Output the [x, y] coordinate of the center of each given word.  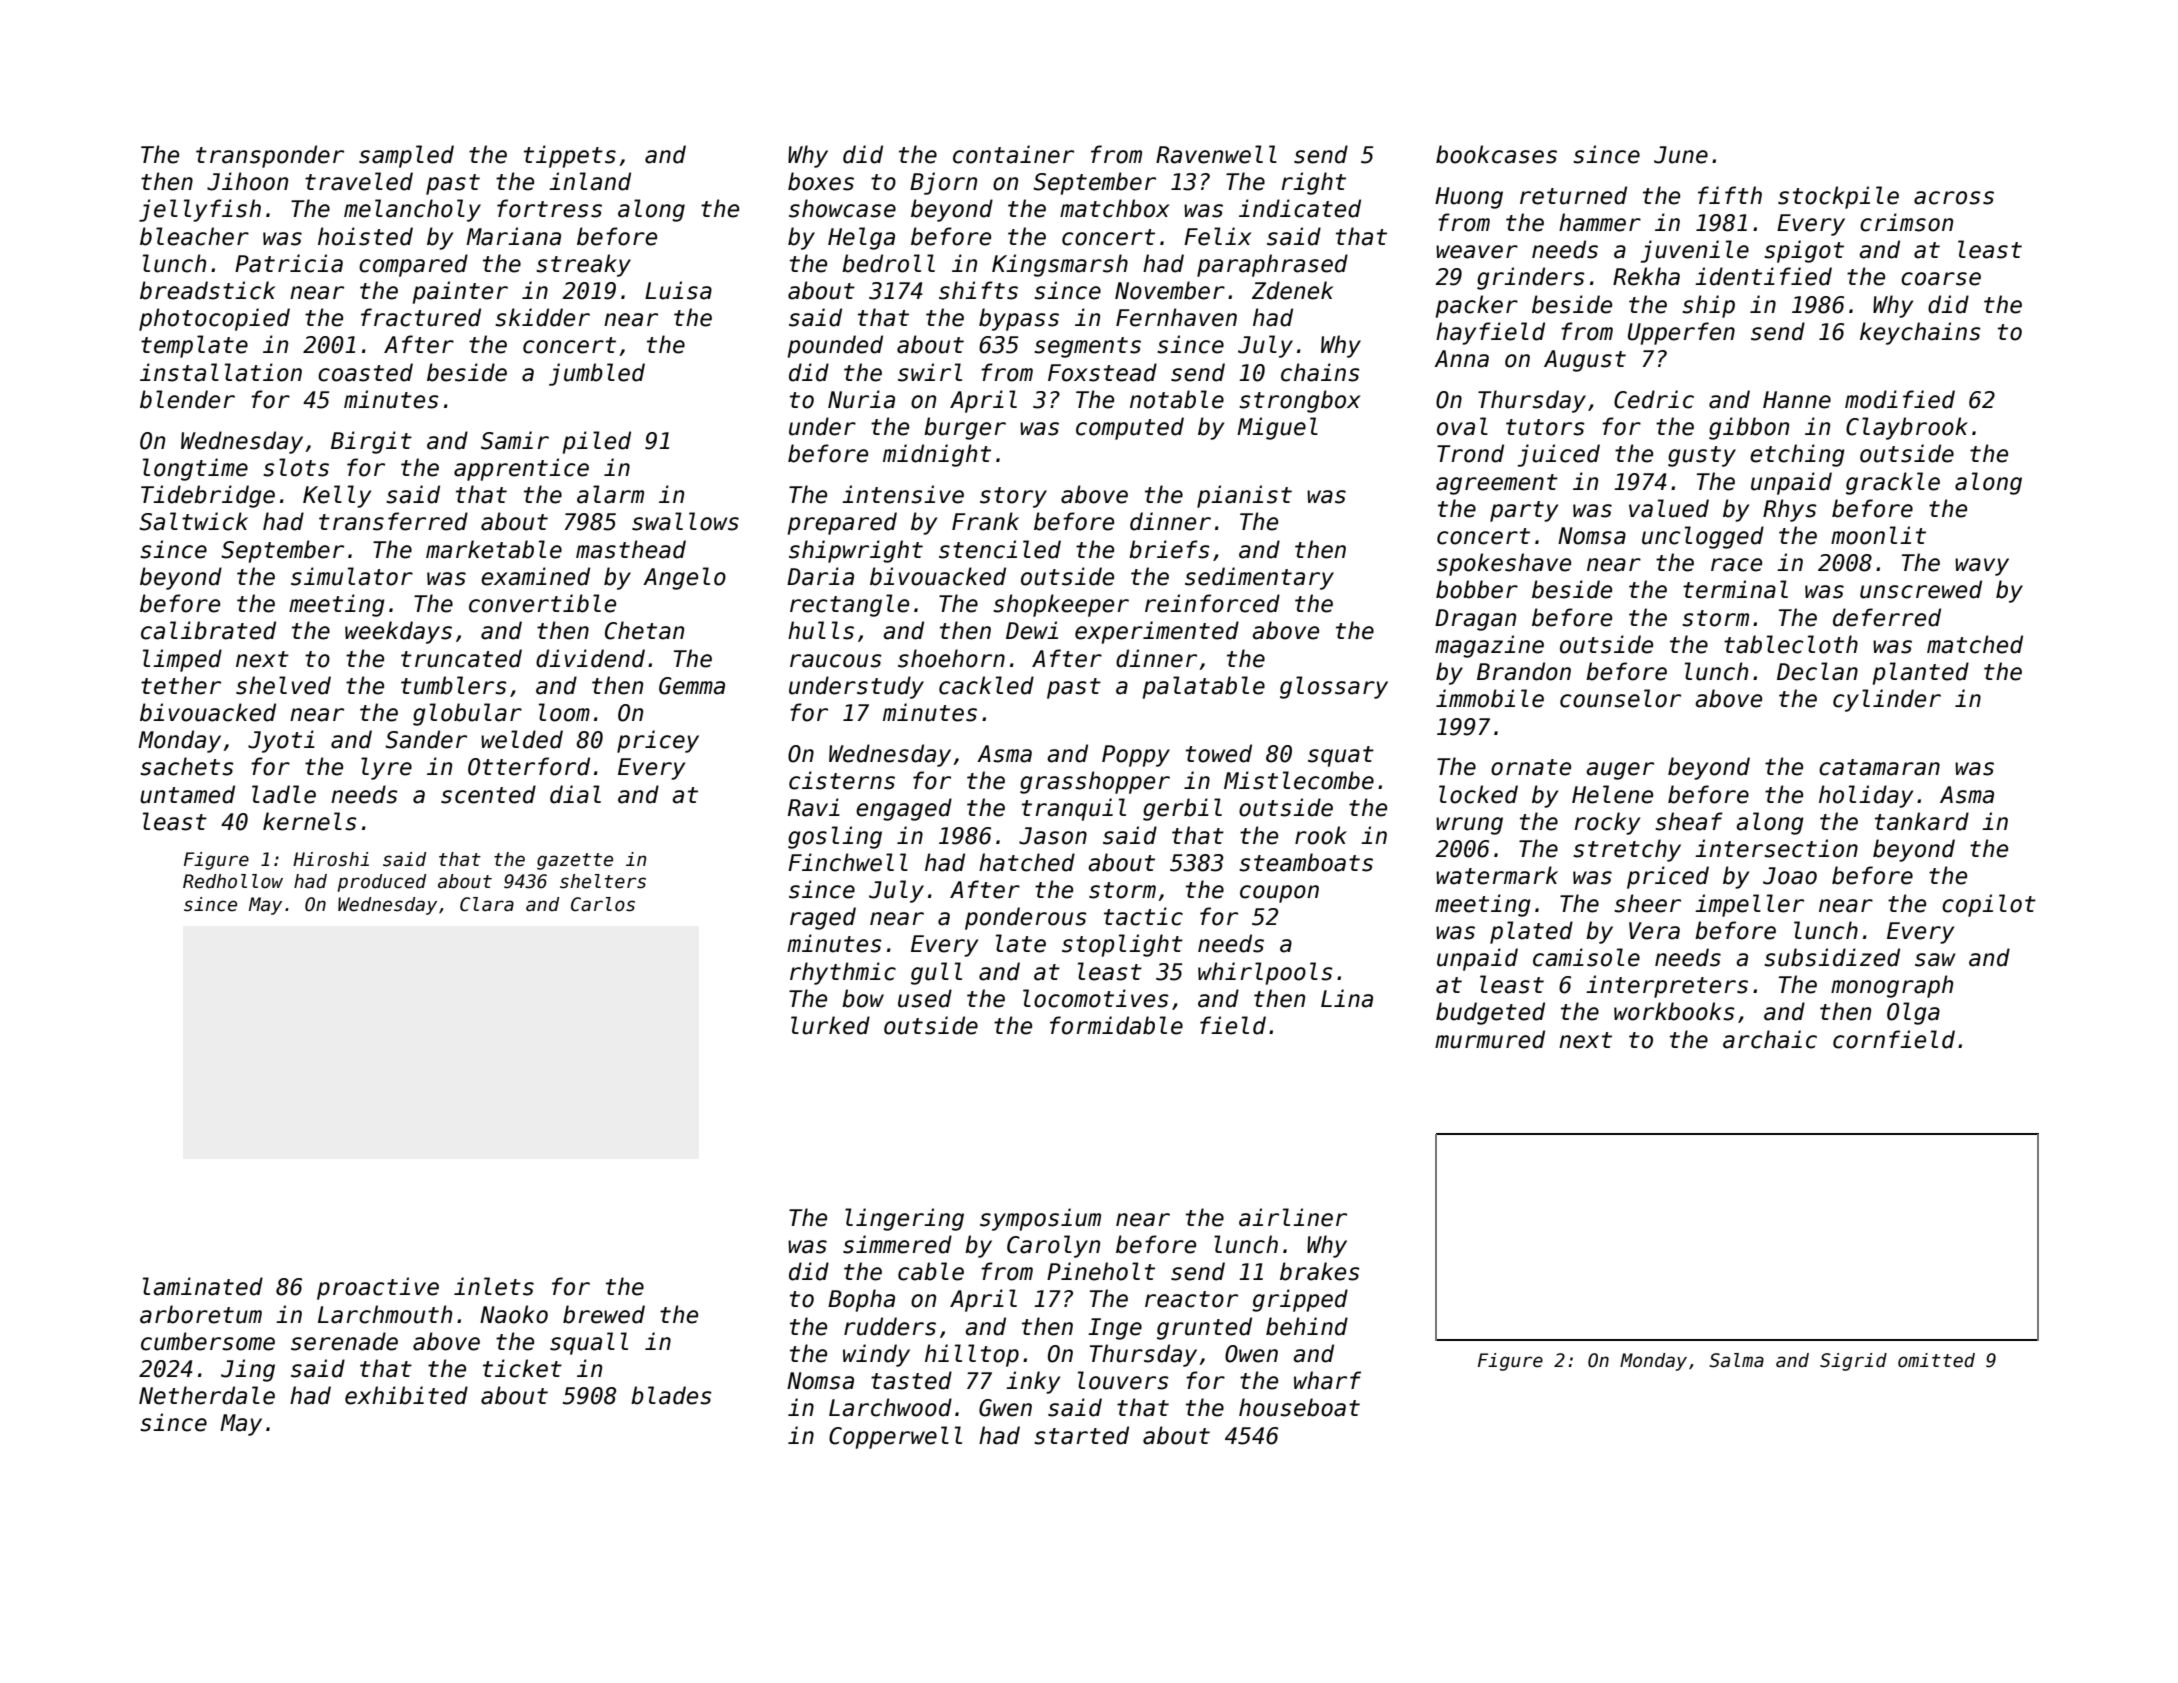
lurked [830, 1025]
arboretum [201, 1314]
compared [413, 265]
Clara [487, 904]
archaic [1770, 1039]
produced [381, 883]
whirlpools [1265, 973]
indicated [1300, 208]
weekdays [398, 632]
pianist [1244, 496]
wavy [1982, 567]
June [1681, 155]
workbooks [1674, 1011]
